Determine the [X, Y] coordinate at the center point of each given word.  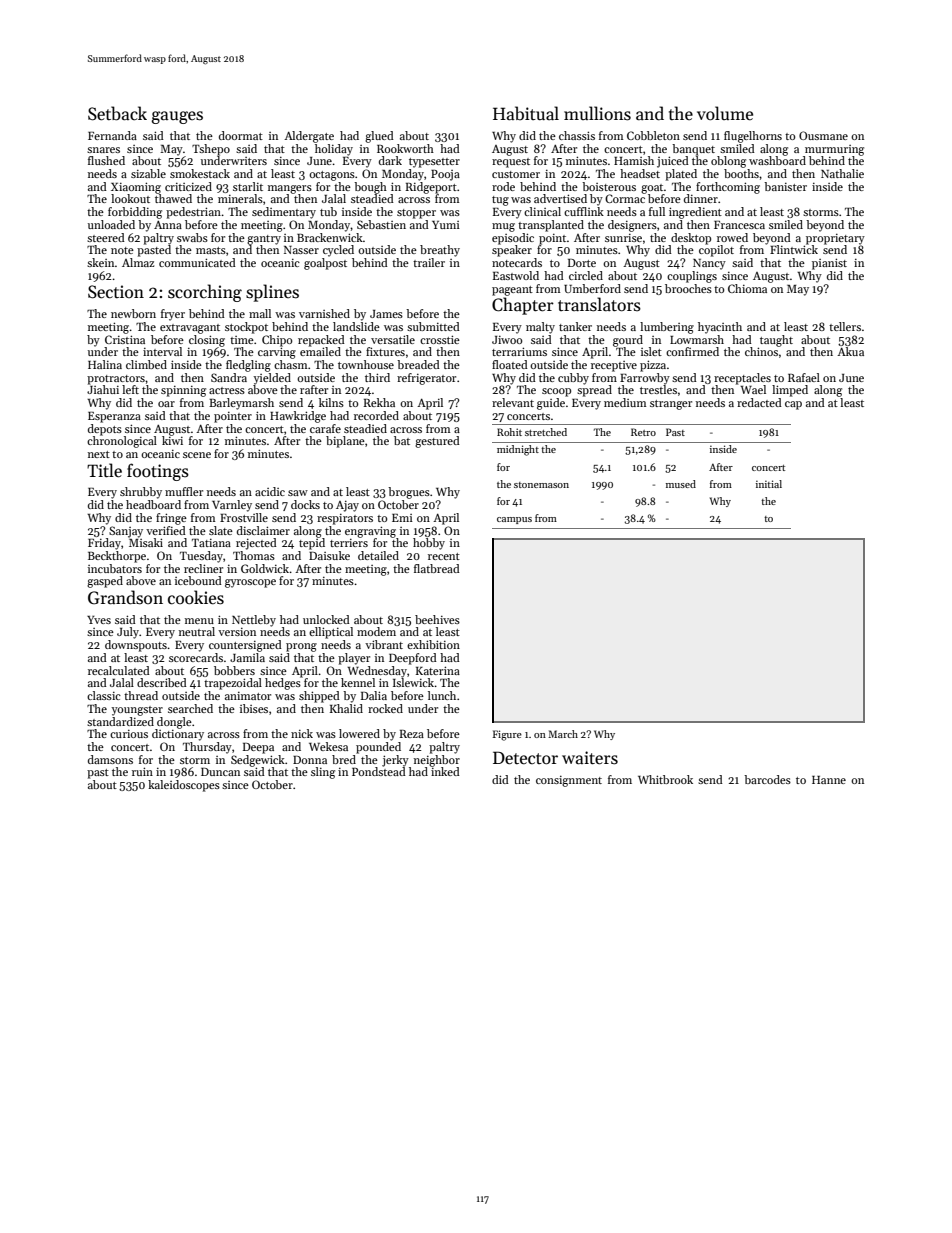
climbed [146, 364]
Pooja [445, 175]
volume [725, 113]
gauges [177, 117]
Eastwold [516, 275]
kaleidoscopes [184, 786]
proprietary [835, 239]
